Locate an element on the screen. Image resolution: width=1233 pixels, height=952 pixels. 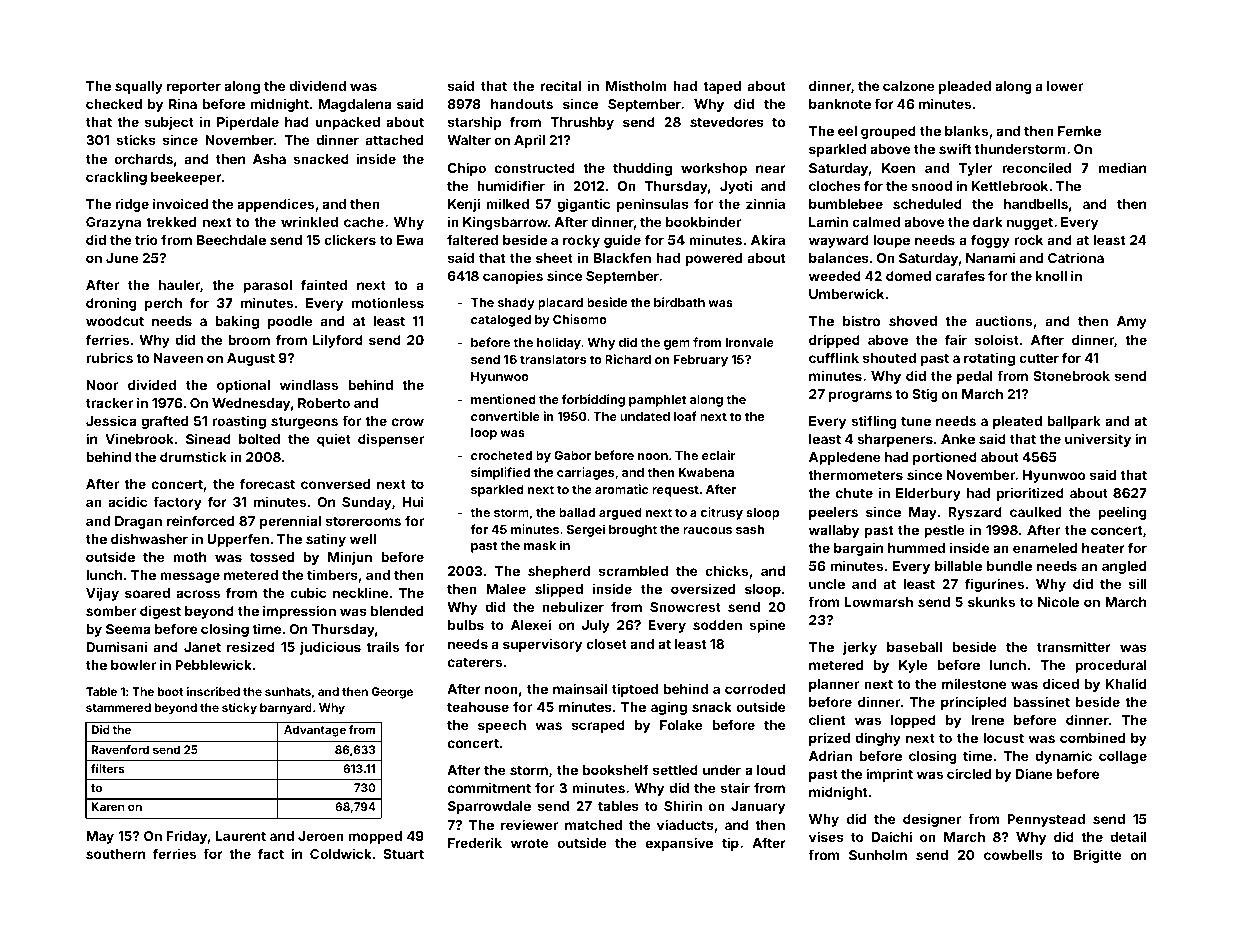
pleaded is located at coordinates (965, 87).
